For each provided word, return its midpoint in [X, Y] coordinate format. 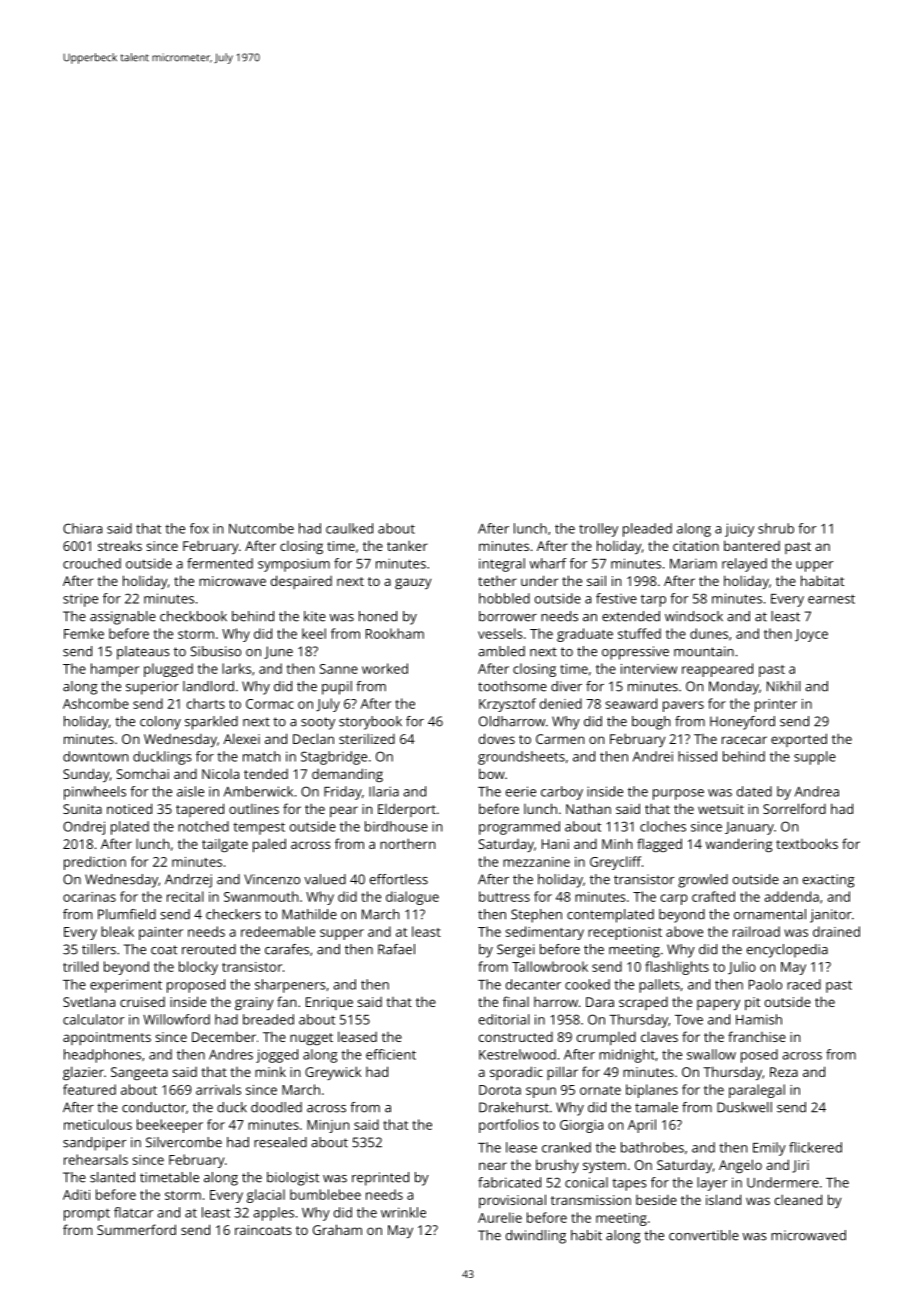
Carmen [560, 739]
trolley [598, 530]
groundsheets [521, 758]
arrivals [218, 1089]
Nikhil [784, 686]
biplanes [652, 1091]
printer [776, 705]
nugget [311, 1039]
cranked [566, 1147]
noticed [129, 808]
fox [199, 528]
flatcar [133, 1212]
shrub [776, 528]
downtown [95, 756]
